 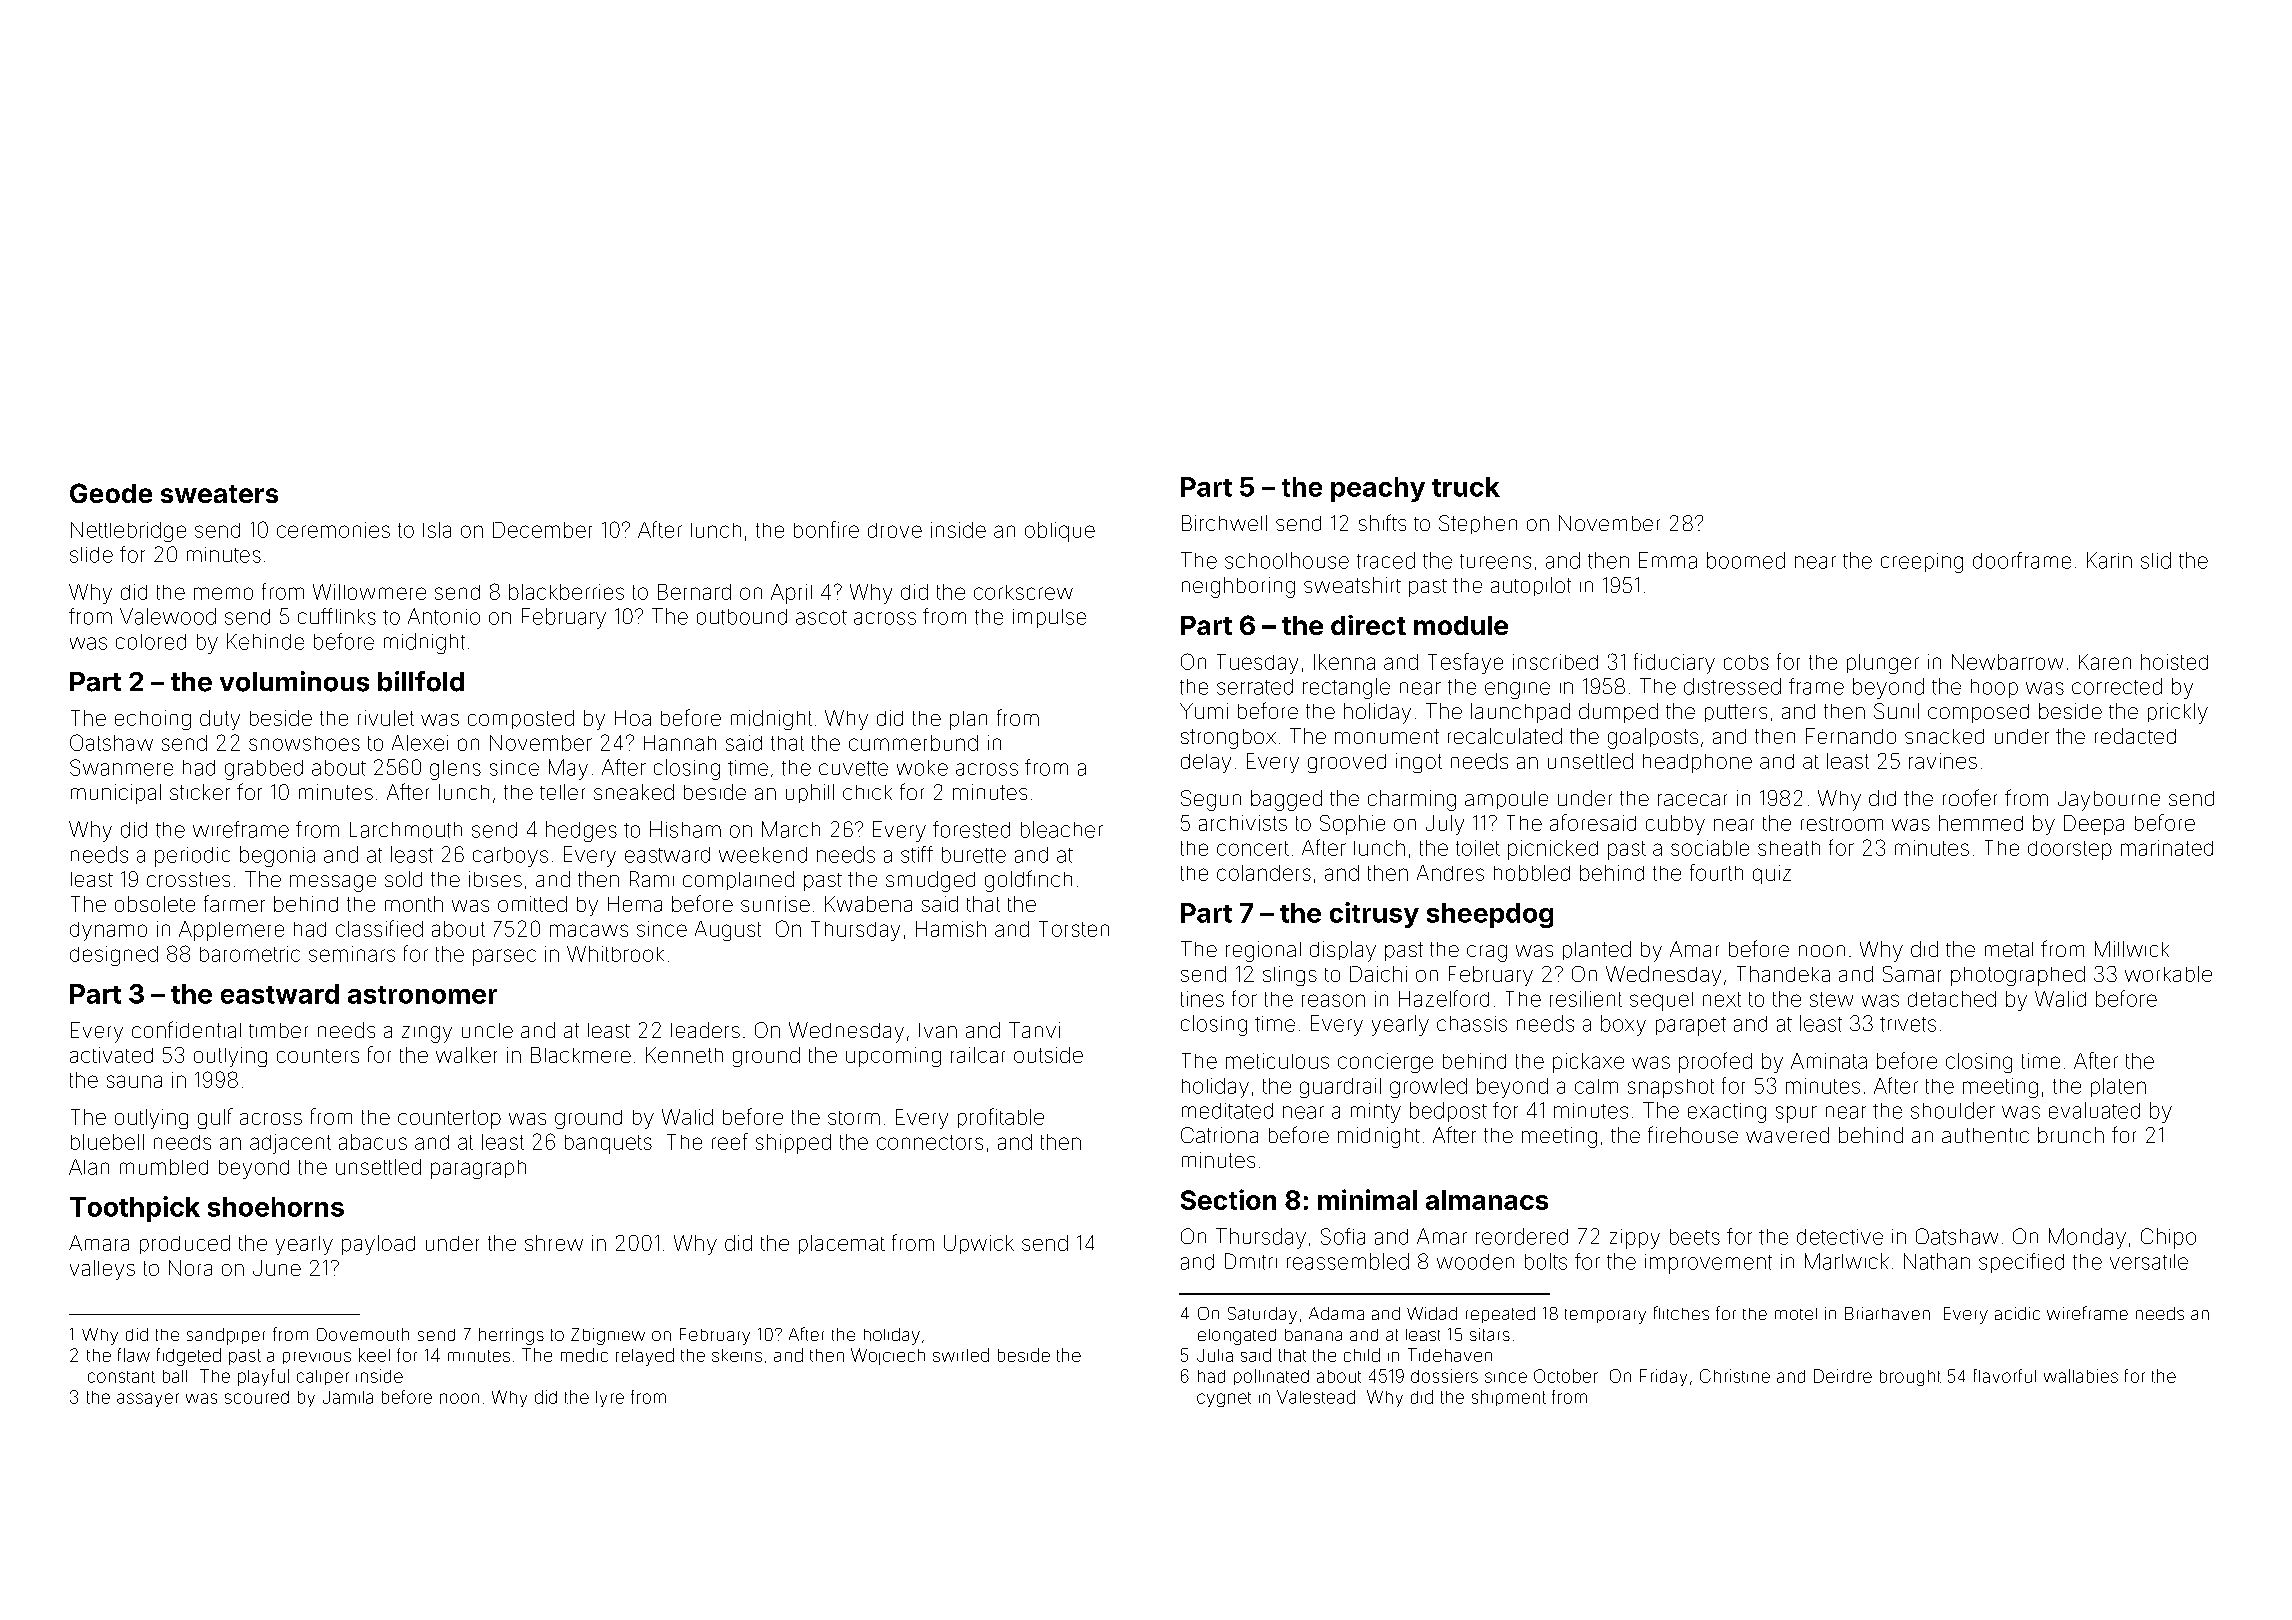 What do you see at coordinates (2109, 560) in the screenshot?
I see `Karin` at bounding box center [2109, 560].
